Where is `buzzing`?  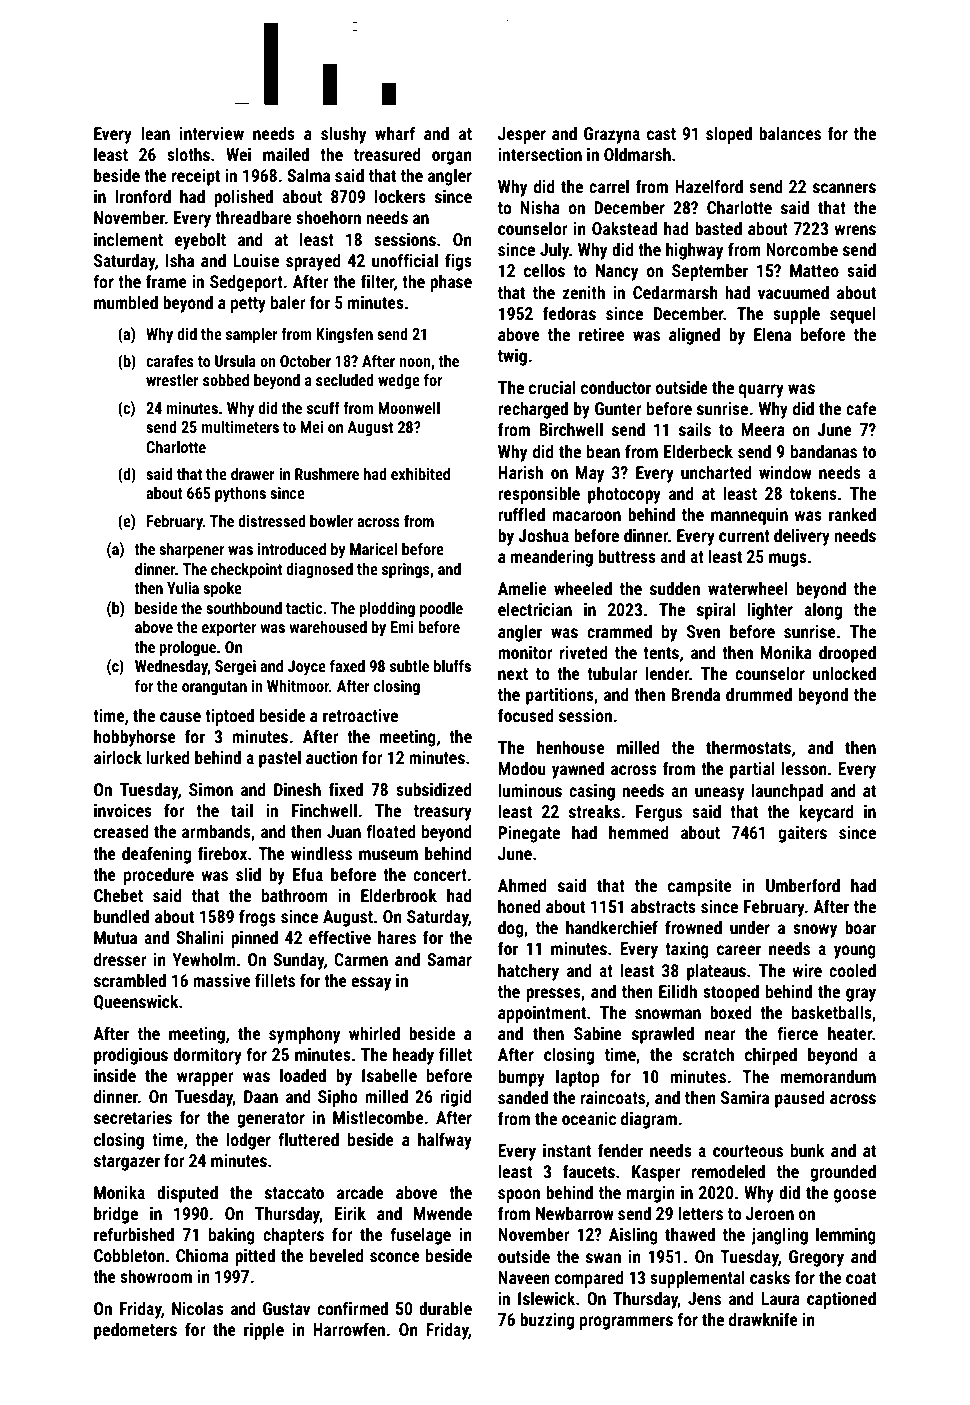 buzzing is located at coordinates (547, 1321).
